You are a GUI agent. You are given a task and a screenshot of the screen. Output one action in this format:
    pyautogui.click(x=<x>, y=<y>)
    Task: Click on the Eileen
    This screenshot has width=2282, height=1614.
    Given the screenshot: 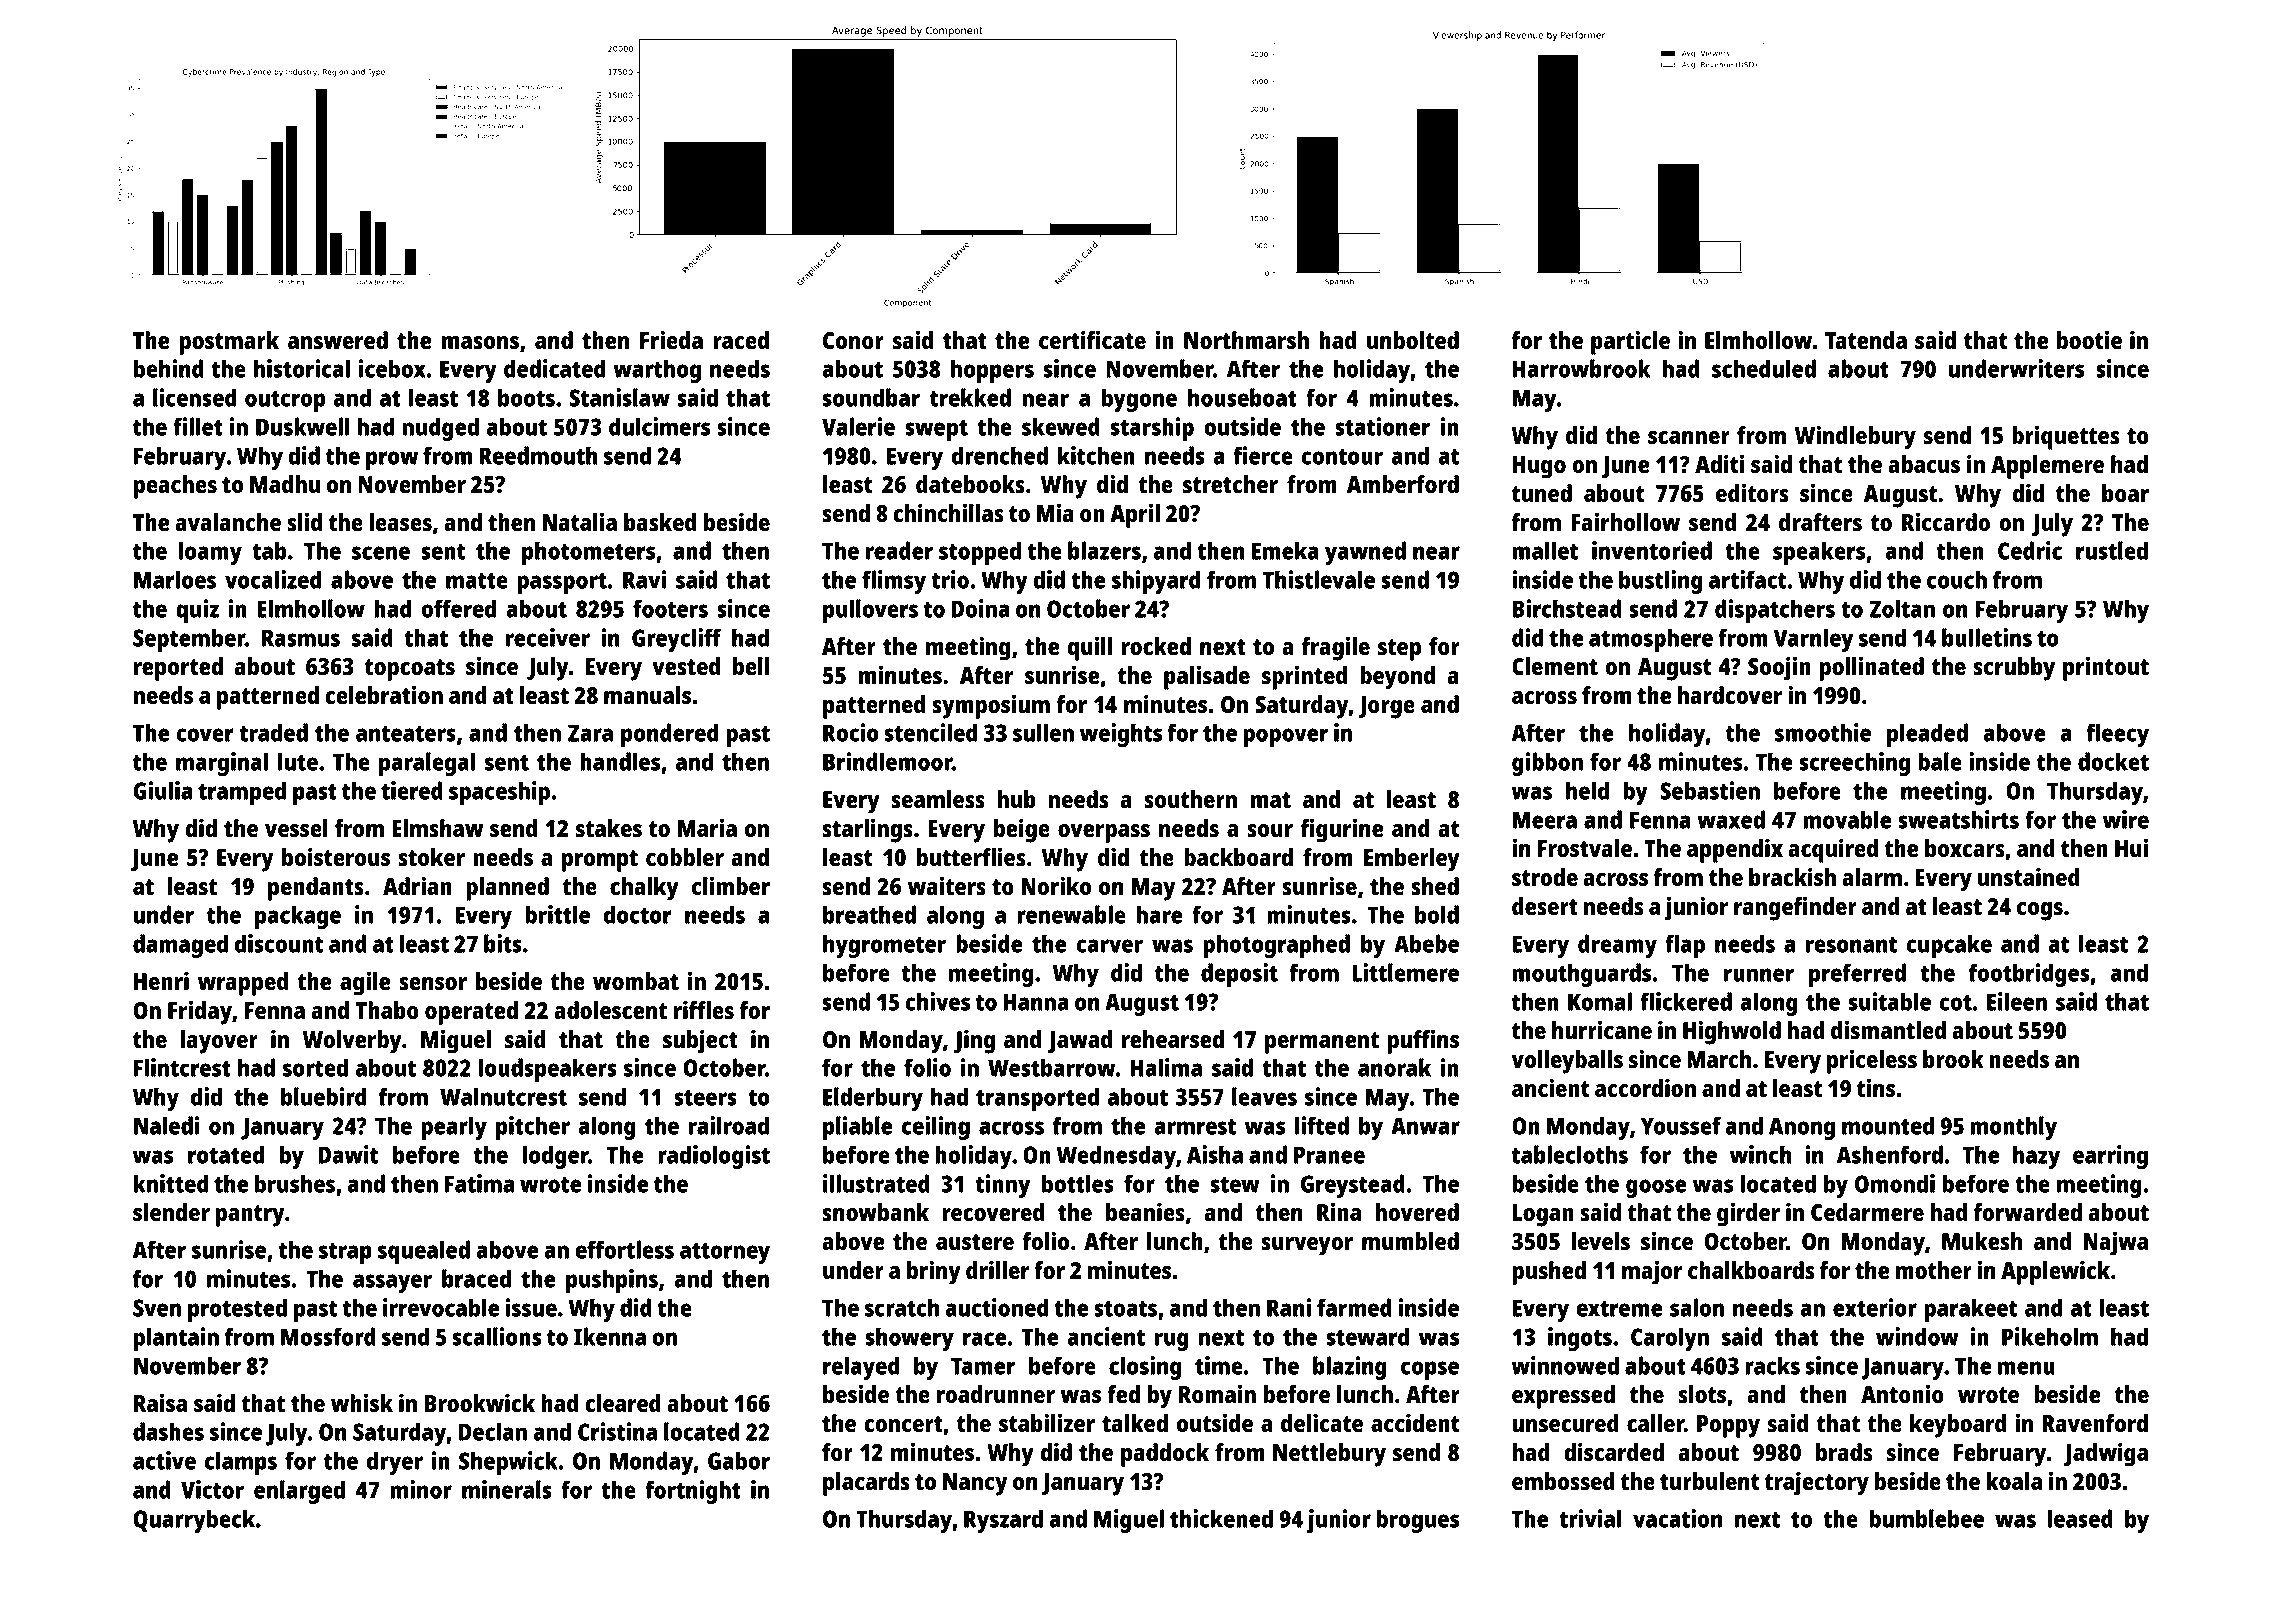 What is the action you would take?
    pyautogui.click(x=2017, y=1001)
